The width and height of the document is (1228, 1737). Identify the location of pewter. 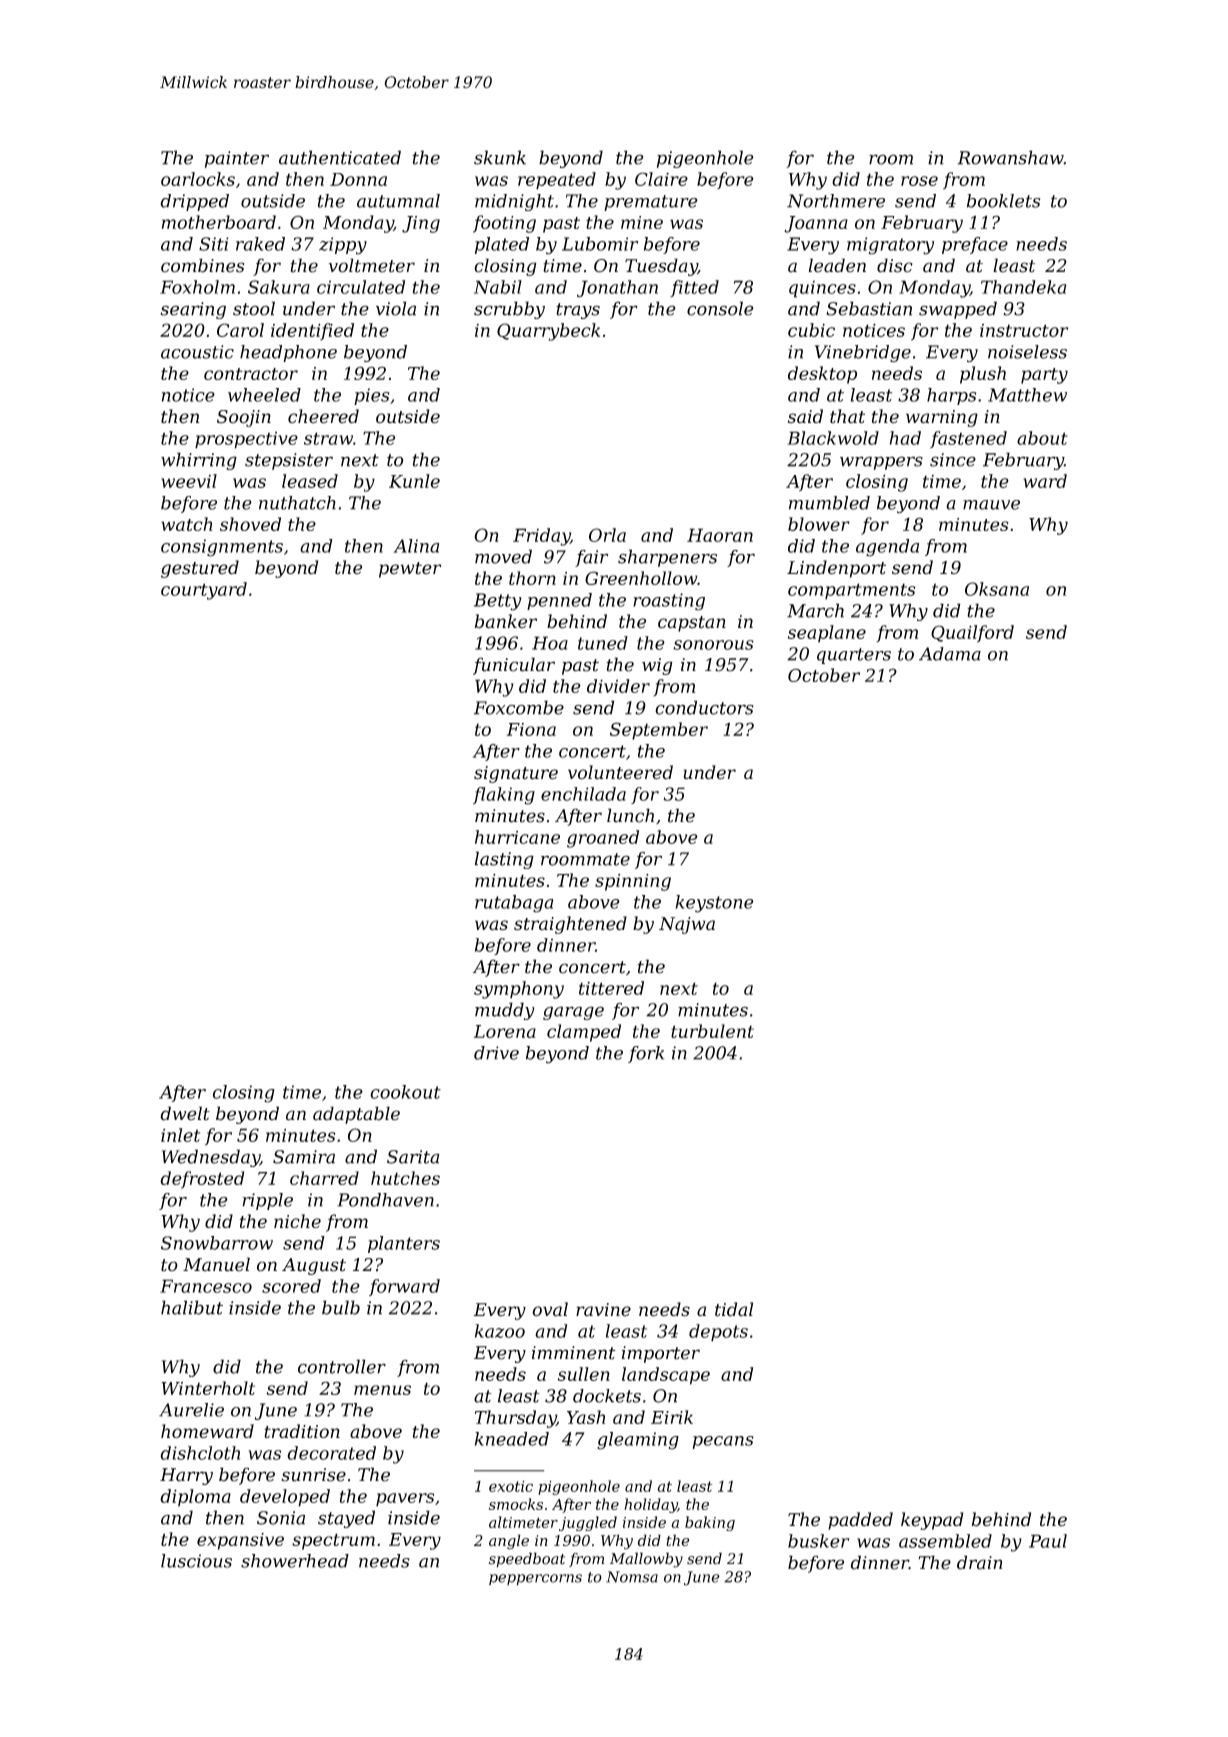
(410, 570).
